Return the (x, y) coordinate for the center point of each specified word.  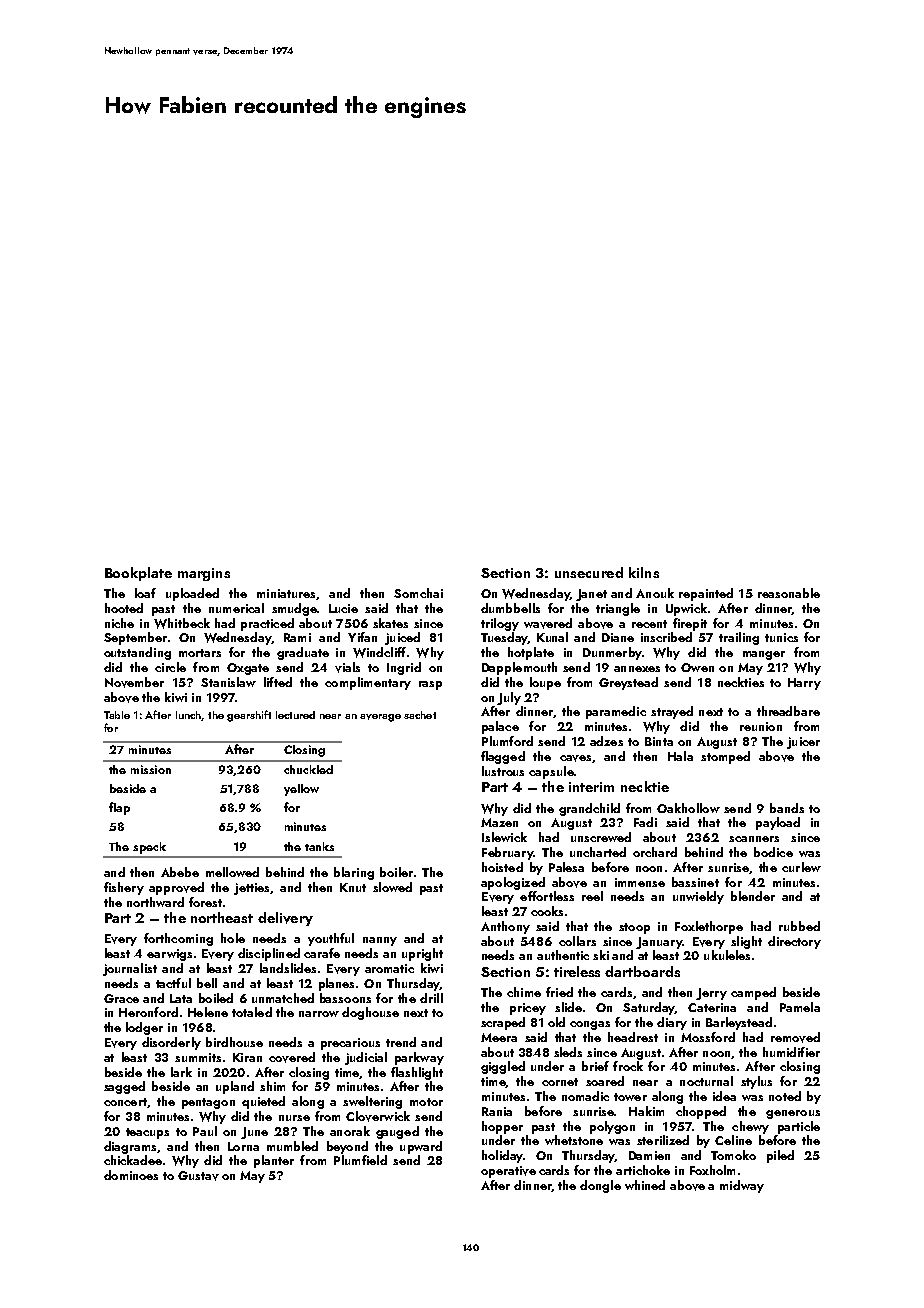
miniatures (286, 593)
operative (508, 1172)
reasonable (789, 593)
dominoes (131, 1175)
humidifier (791, 1052)
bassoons (345, 998)
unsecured (589, 572)
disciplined (269, 954)
